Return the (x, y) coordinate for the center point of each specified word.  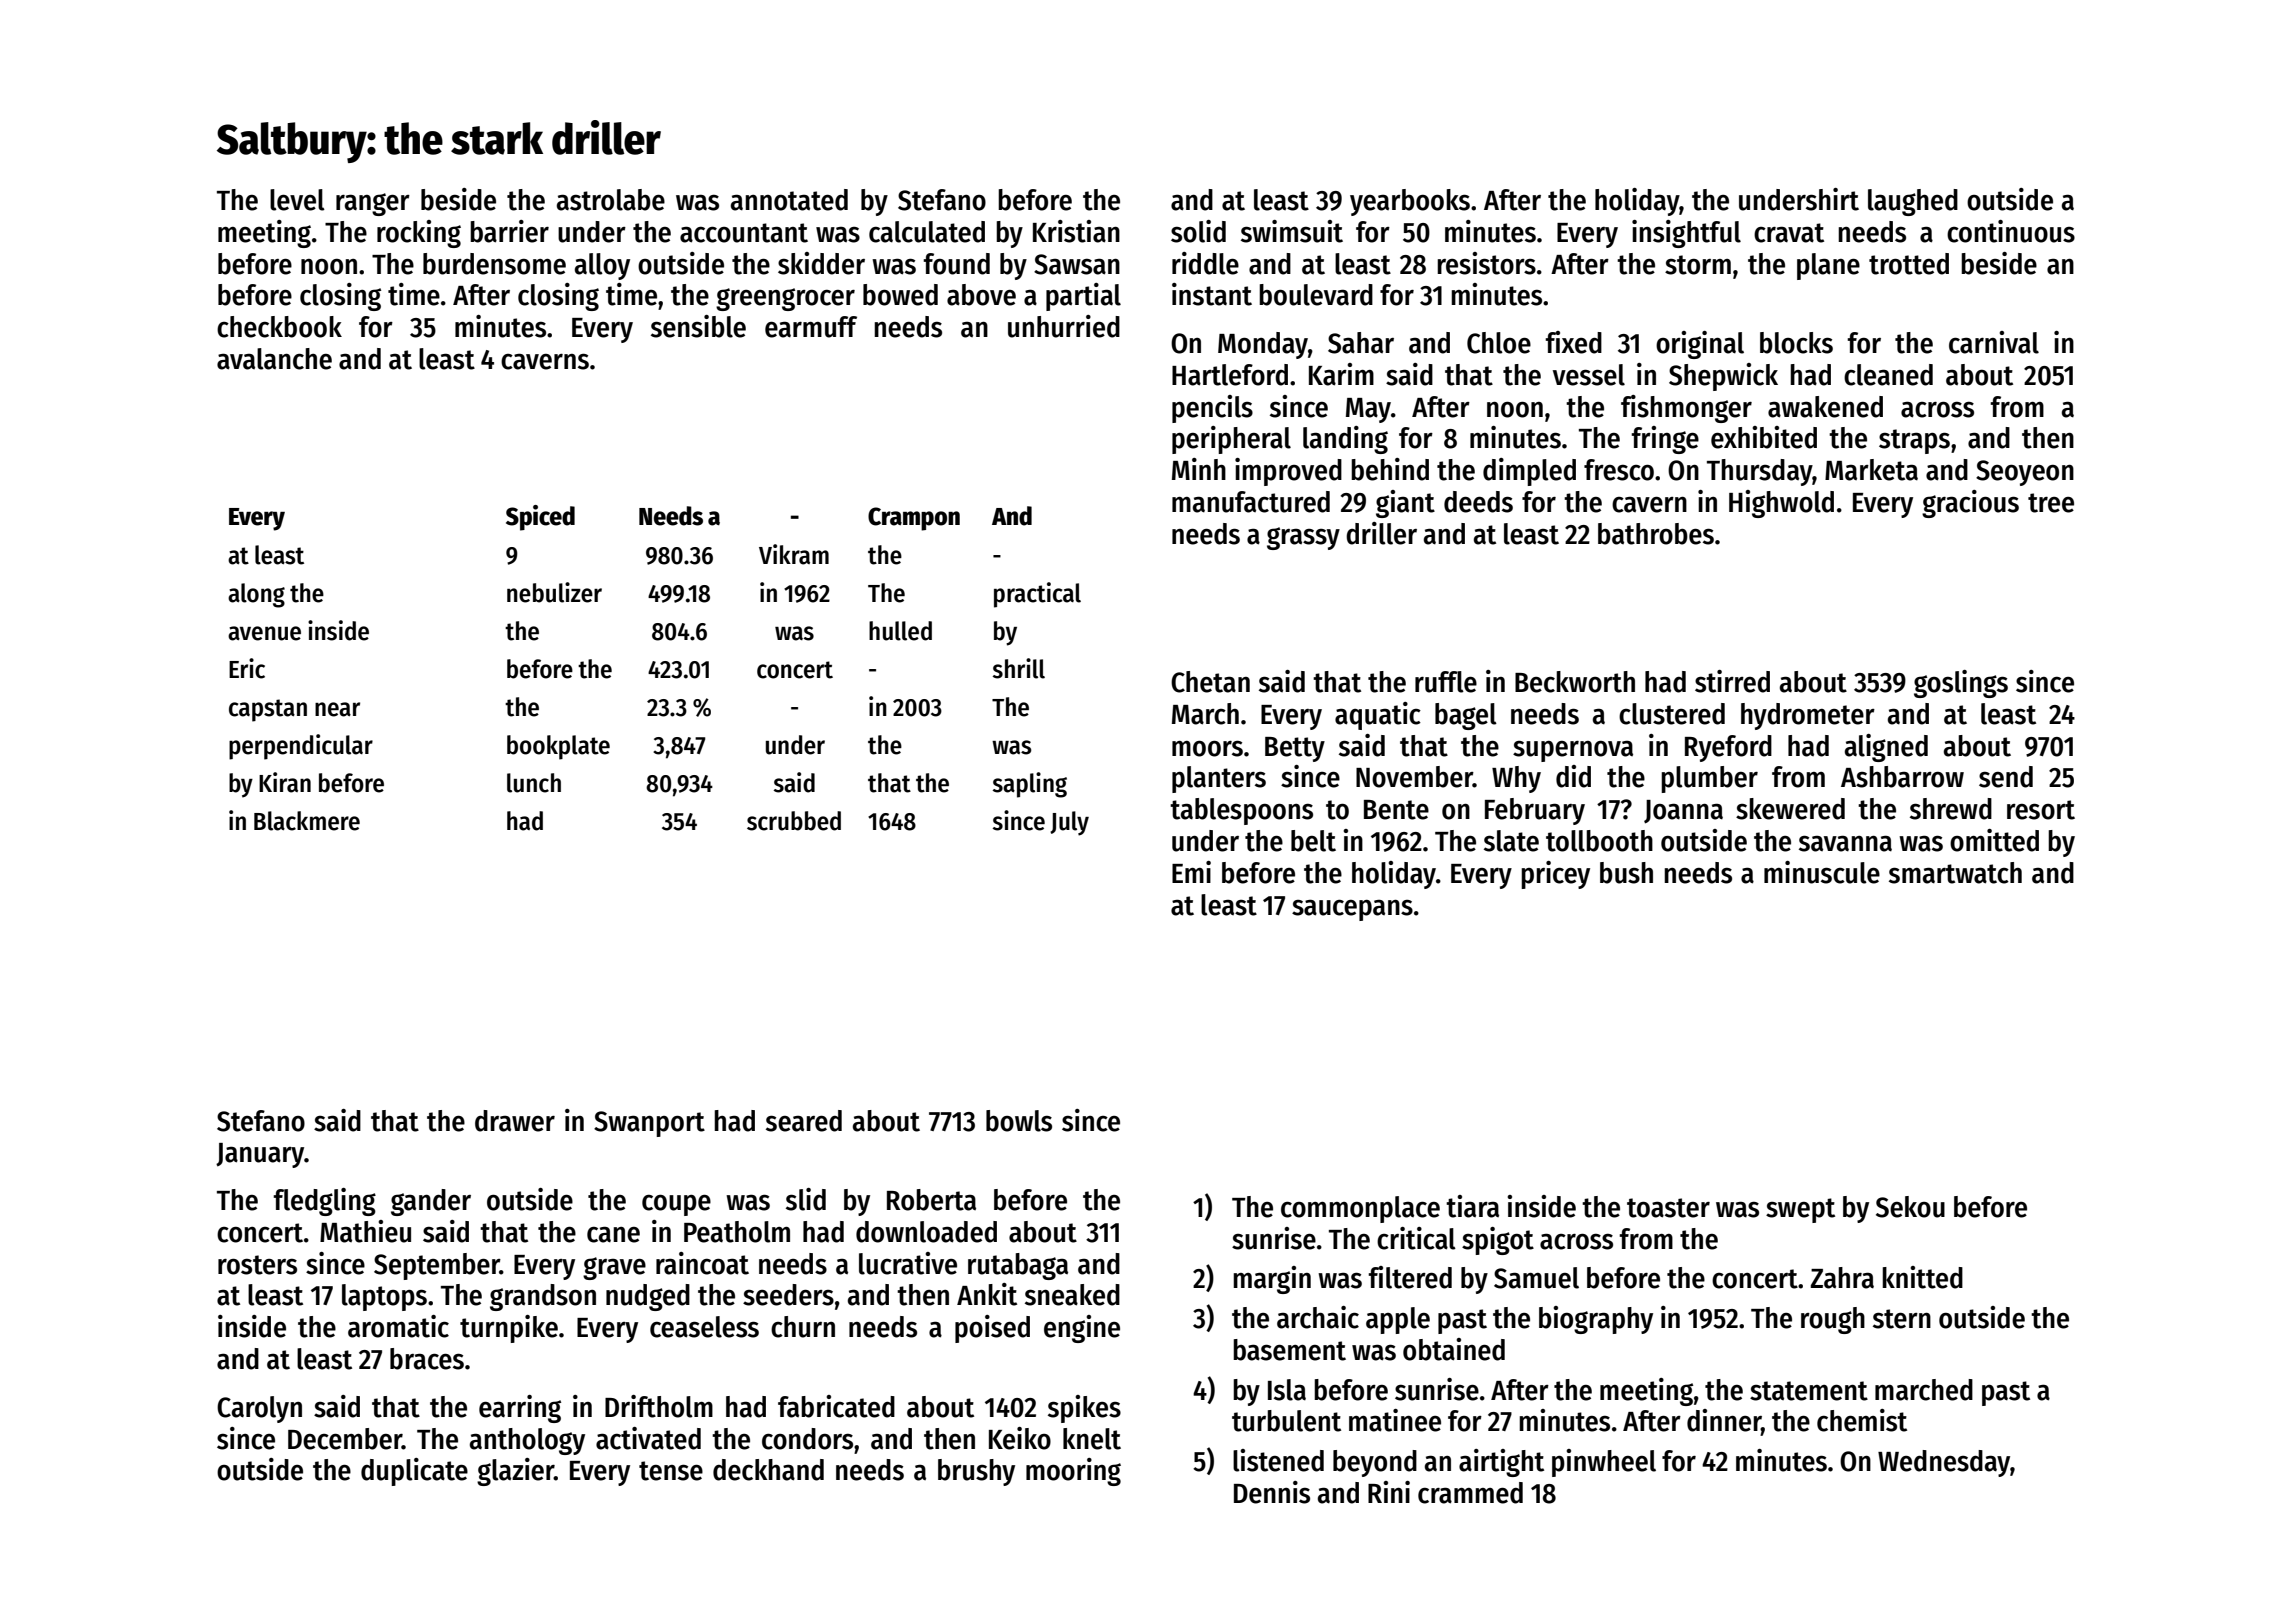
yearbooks (1410, 202)
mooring (1073, 1472)
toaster (1668, 1208)
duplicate (414, 1472)
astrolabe (611, 200)
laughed (1913, 202)
